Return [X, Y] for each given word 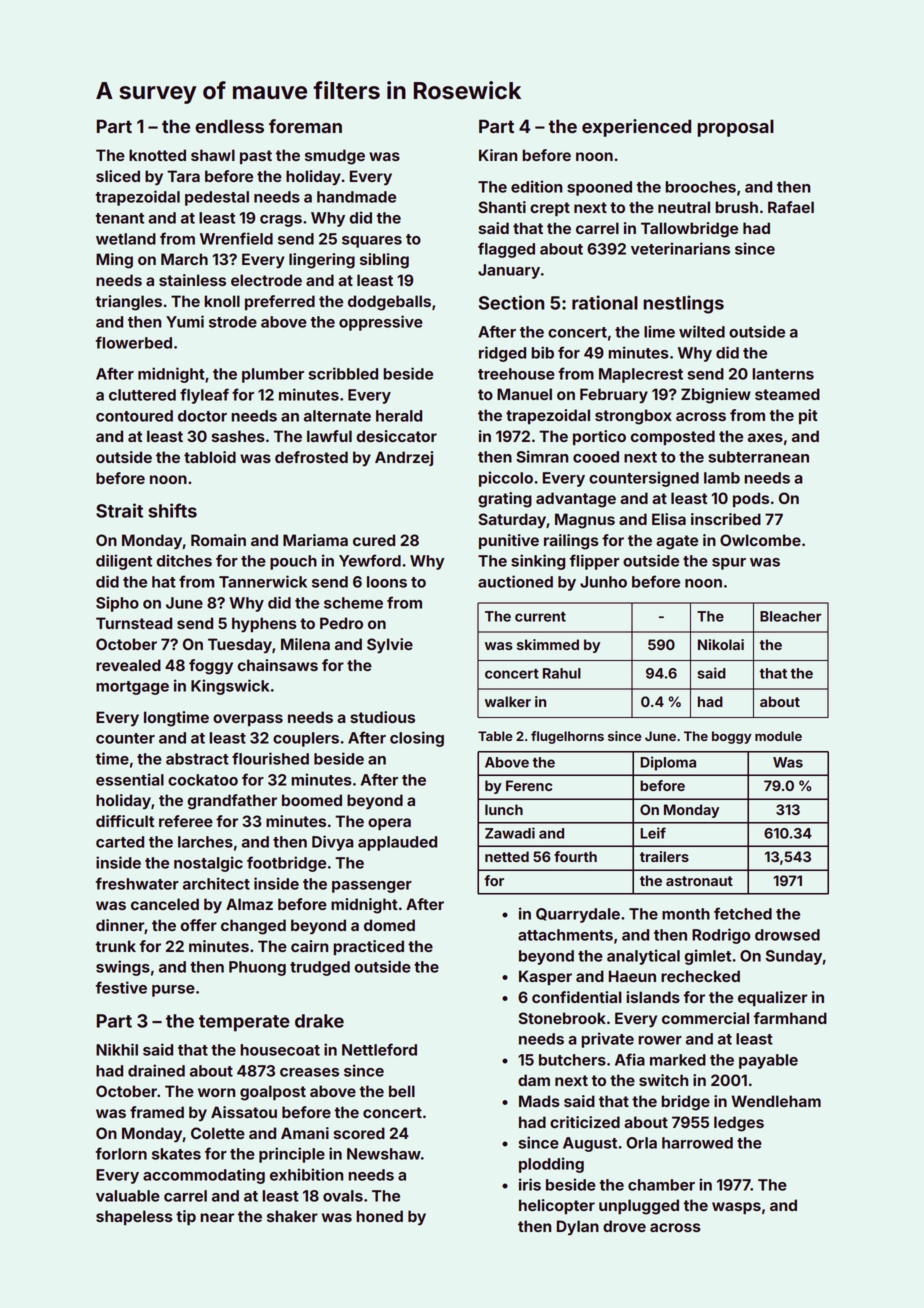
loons [387, 582]
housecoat [280, 1050]
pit [808, 416]
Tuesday [240, 646]
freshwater [137, 883]
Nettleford [379, 1049]
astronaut [699, 881]
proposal [735, 128]
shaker [292, 1216]
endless [229, 126]
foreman [305, 126]
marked [678, 1060]
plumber [273, 375]
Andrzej [404, 458]
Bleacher [791, 616]
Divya [333, 843]
